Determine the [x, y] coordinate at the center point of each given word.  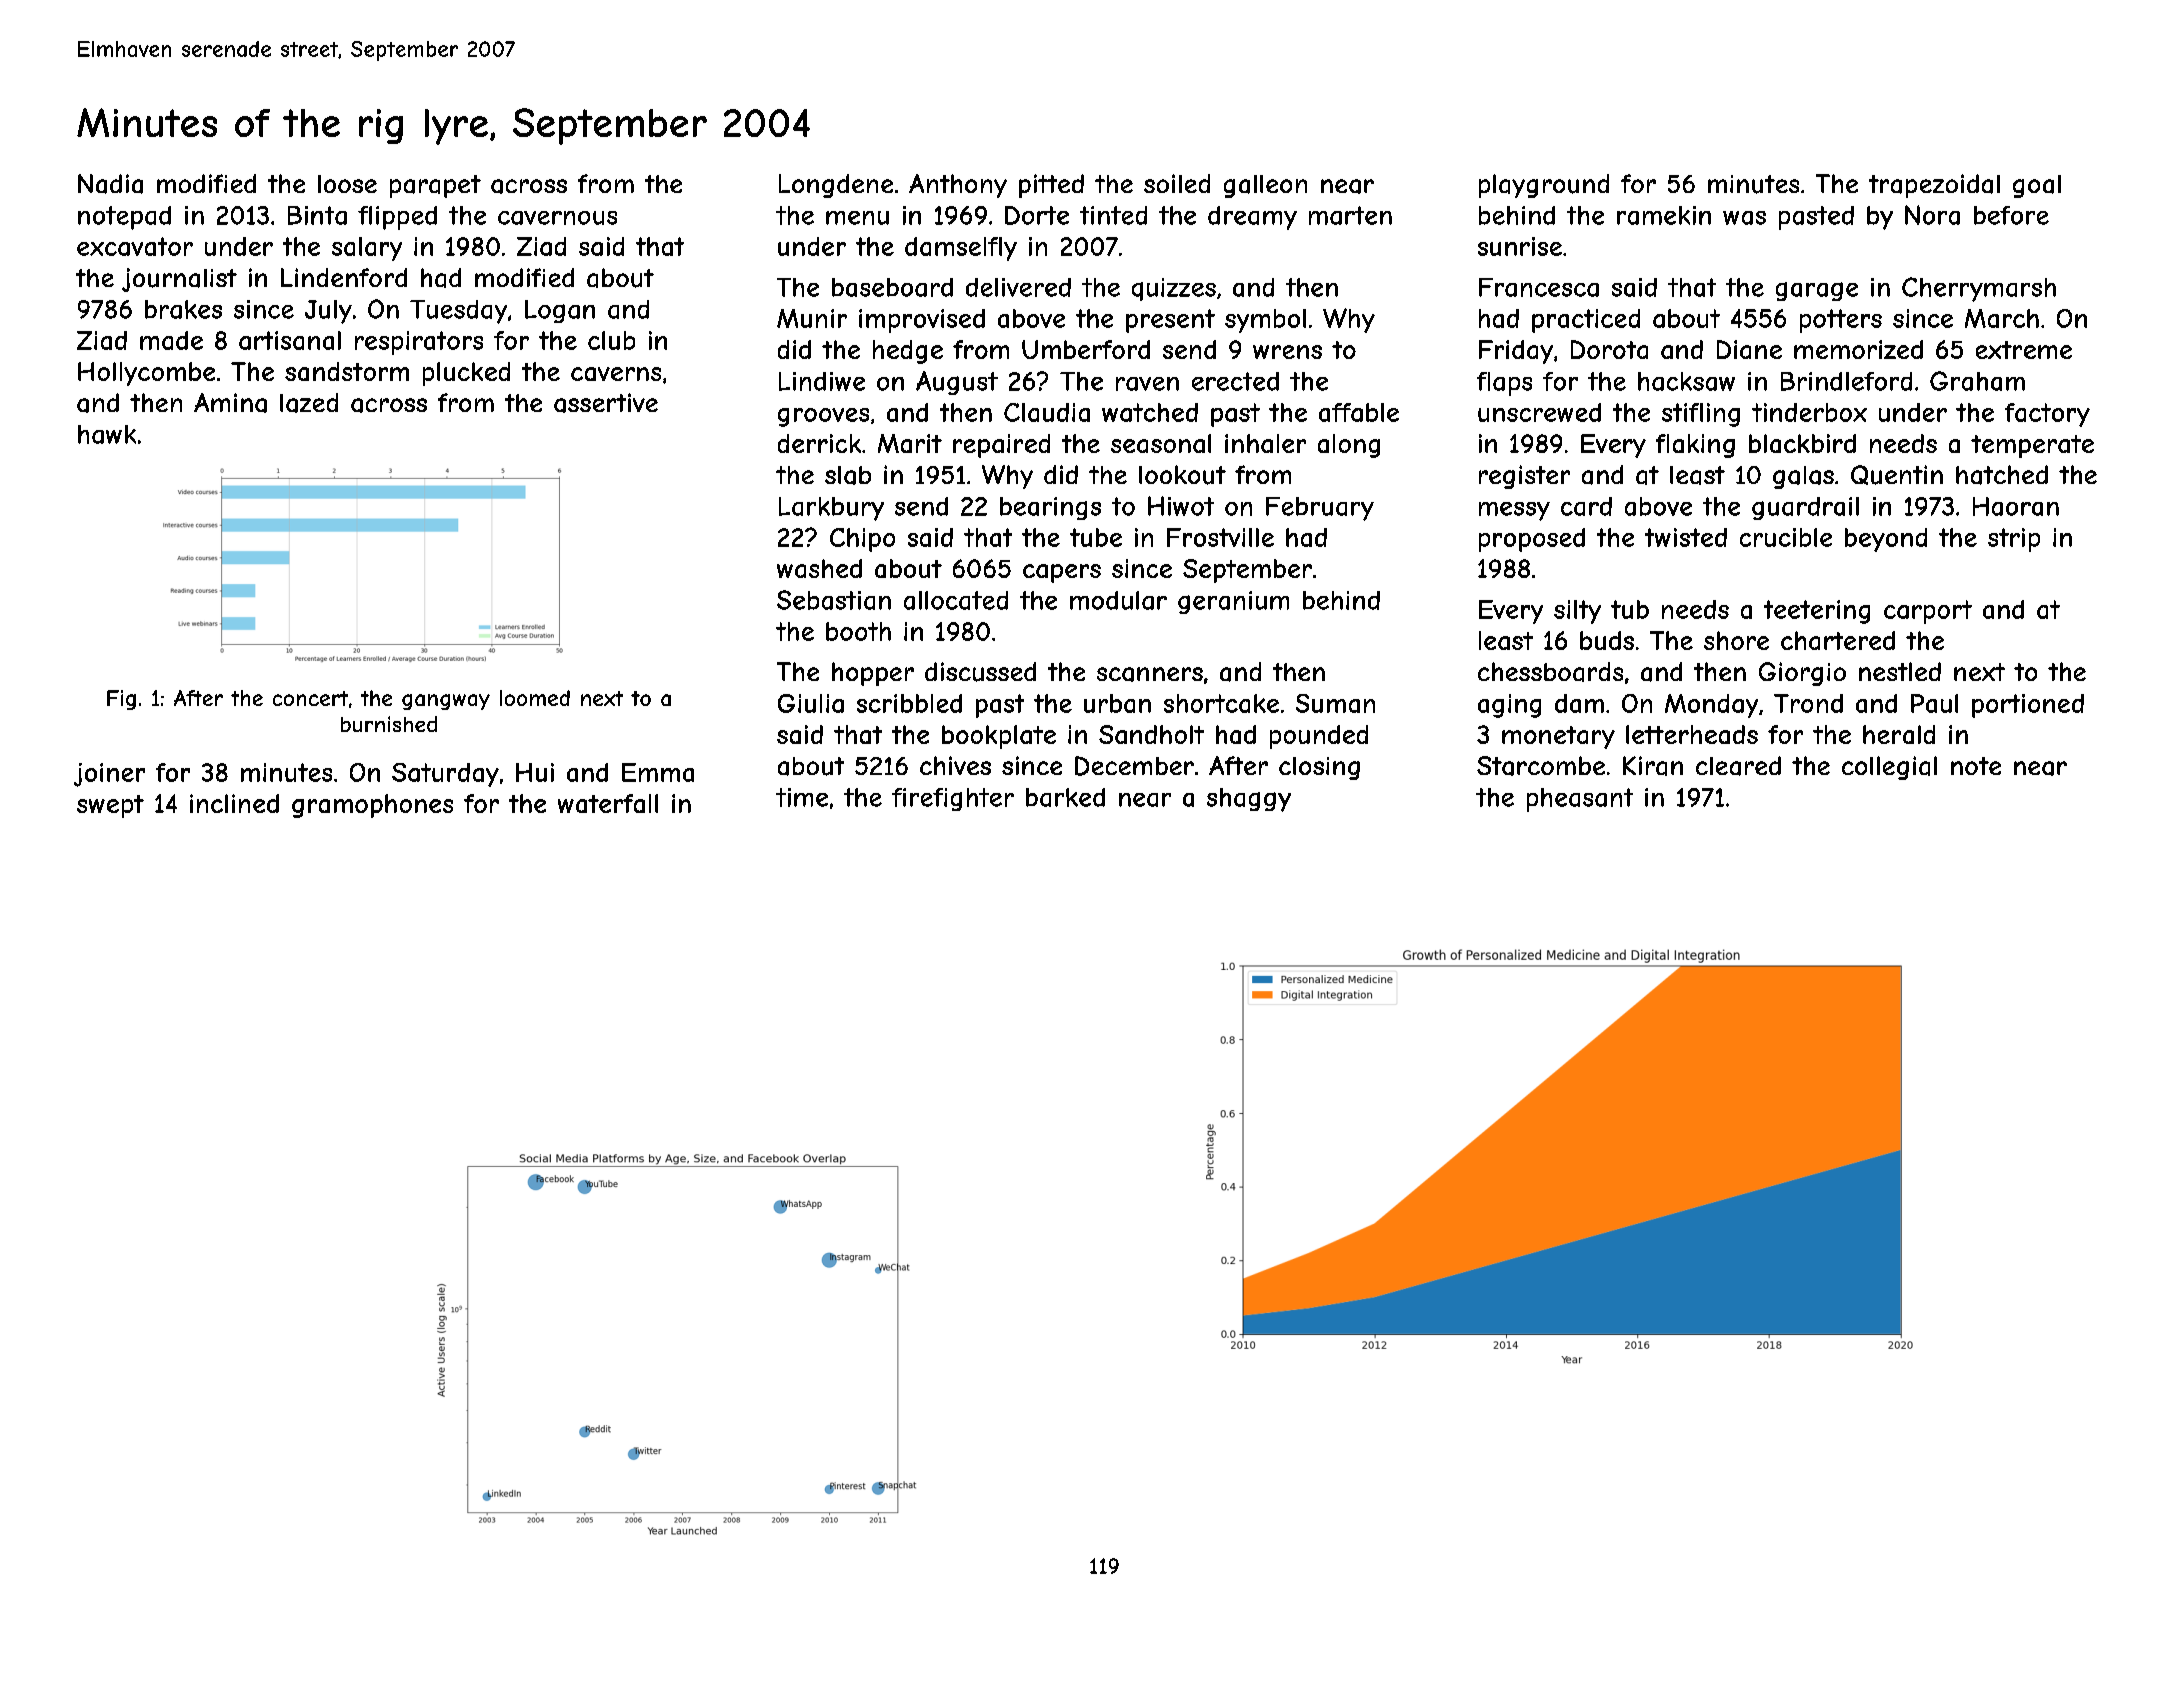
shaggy [1249, 800]
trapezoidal [1934, 186]
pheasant [1580, 800]
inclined [234, 803]
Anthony [958, 186]
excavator [135, 246]
